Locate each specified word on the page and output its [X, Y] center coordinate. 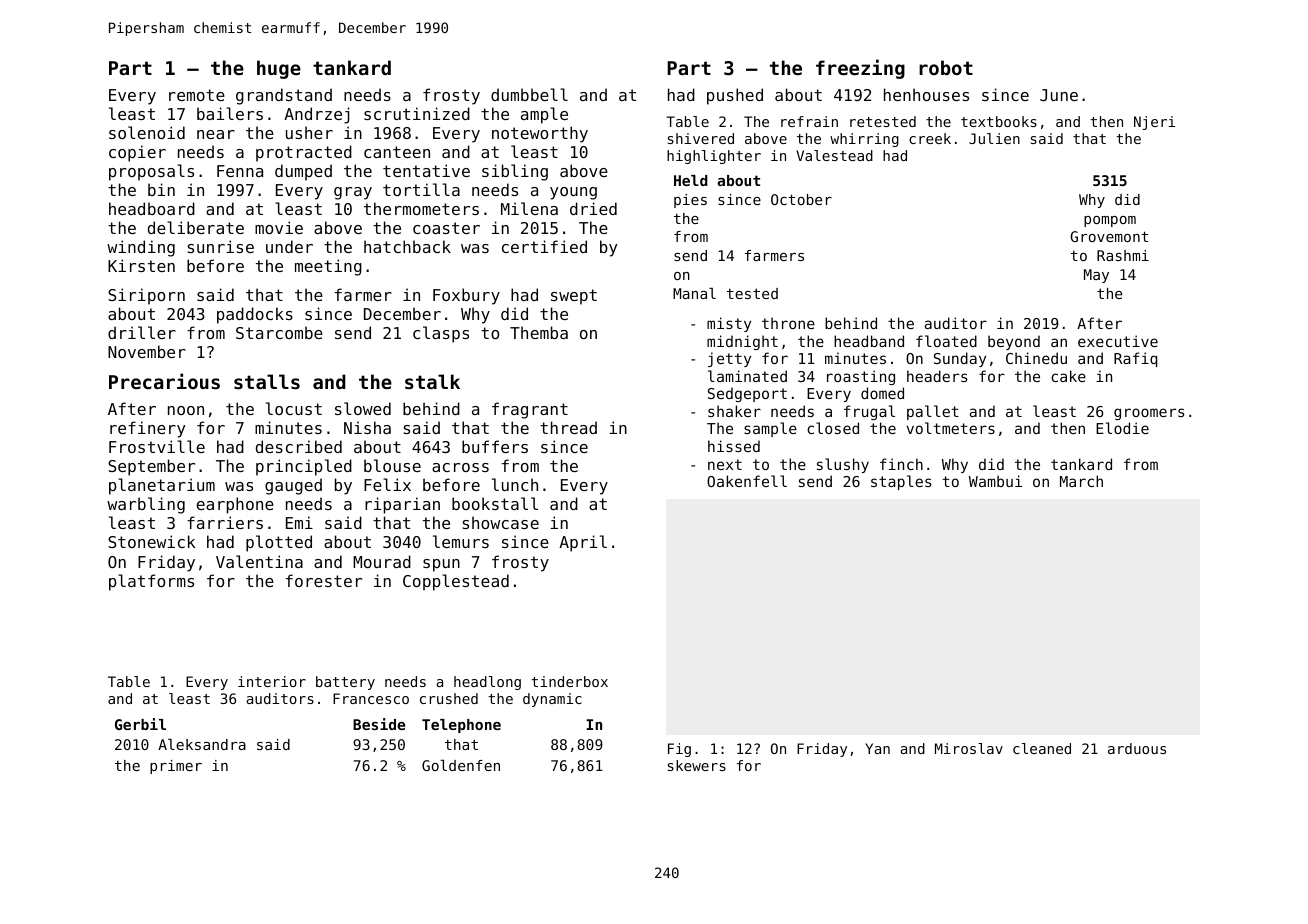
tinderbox [569, 681]
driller [142, 332]
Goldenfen [461, 765]
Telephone [461, 726]
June [1059, 95]
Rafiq [1135, 359]
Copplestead [456, 582]
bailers [230, 113]
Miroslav [969, 748]
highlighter [714, 157]
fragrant [530, 410]
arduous [1137, 748]
